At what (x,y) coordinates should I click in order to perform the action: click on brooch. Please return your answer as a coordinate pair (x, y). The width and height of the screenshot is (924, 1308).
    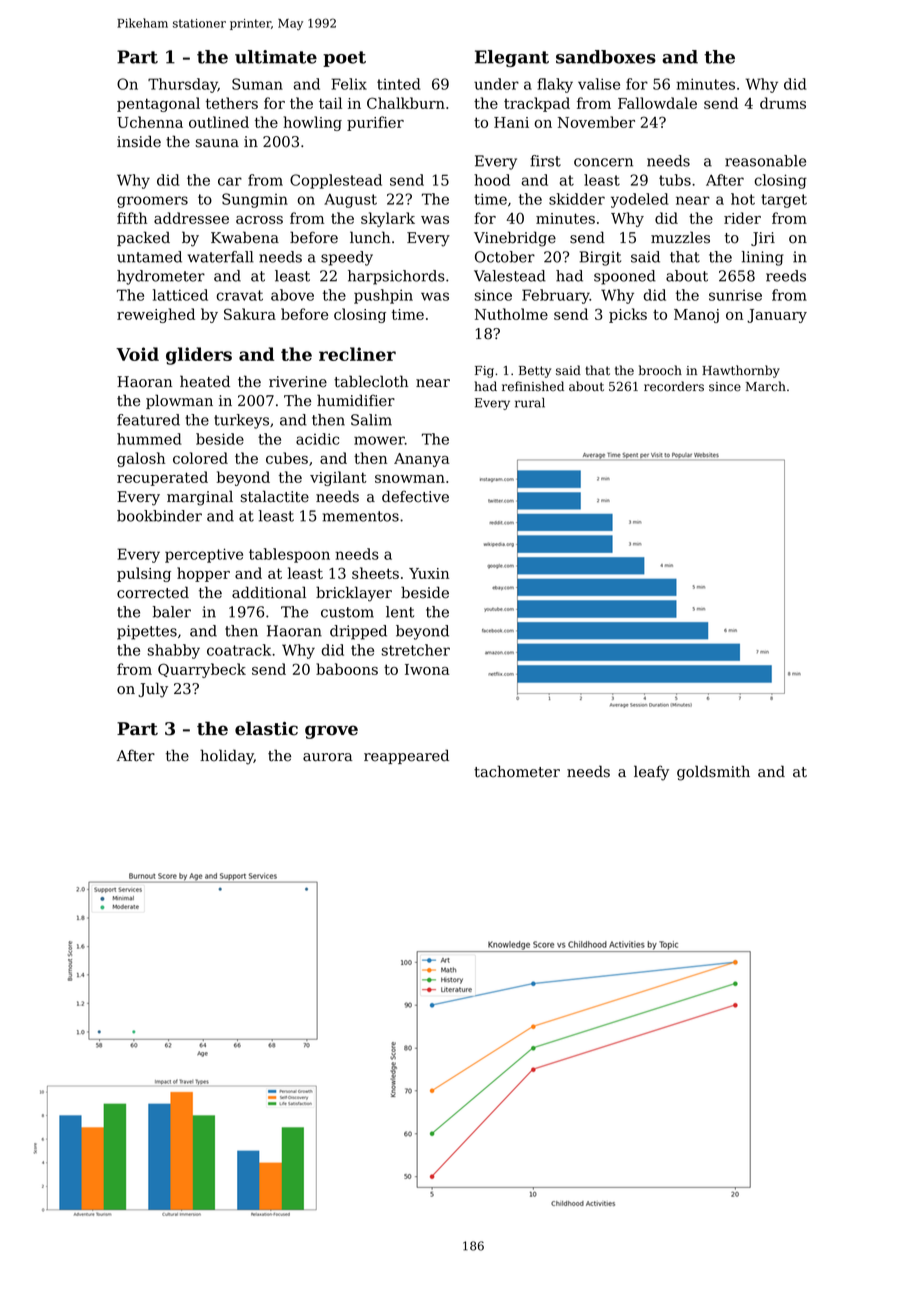
    Looking at the image, I should click on (660, 370).
